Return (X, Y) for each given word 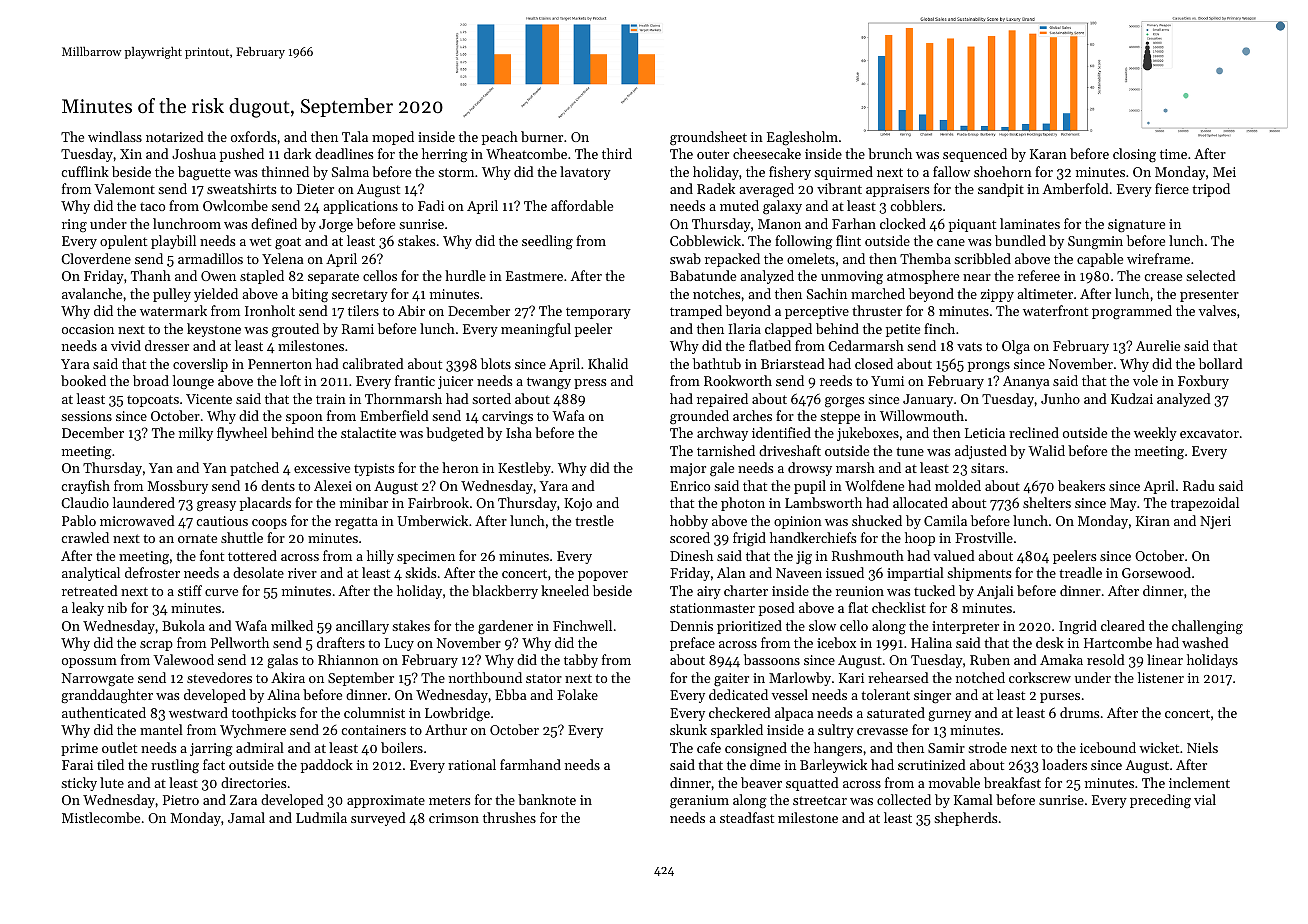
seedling (547, 242)
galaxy (782, 207)
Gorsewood (1156, 572)
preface (692, 644)
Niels (1202, 747)
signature (1136, 226)
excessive (322, 468)
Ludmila (321, 817)
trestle (594, 520)
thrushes (509, 817)
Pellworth (240, 642)
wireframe (1158, 258)
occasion (88, 329)
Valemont (124, 188)
